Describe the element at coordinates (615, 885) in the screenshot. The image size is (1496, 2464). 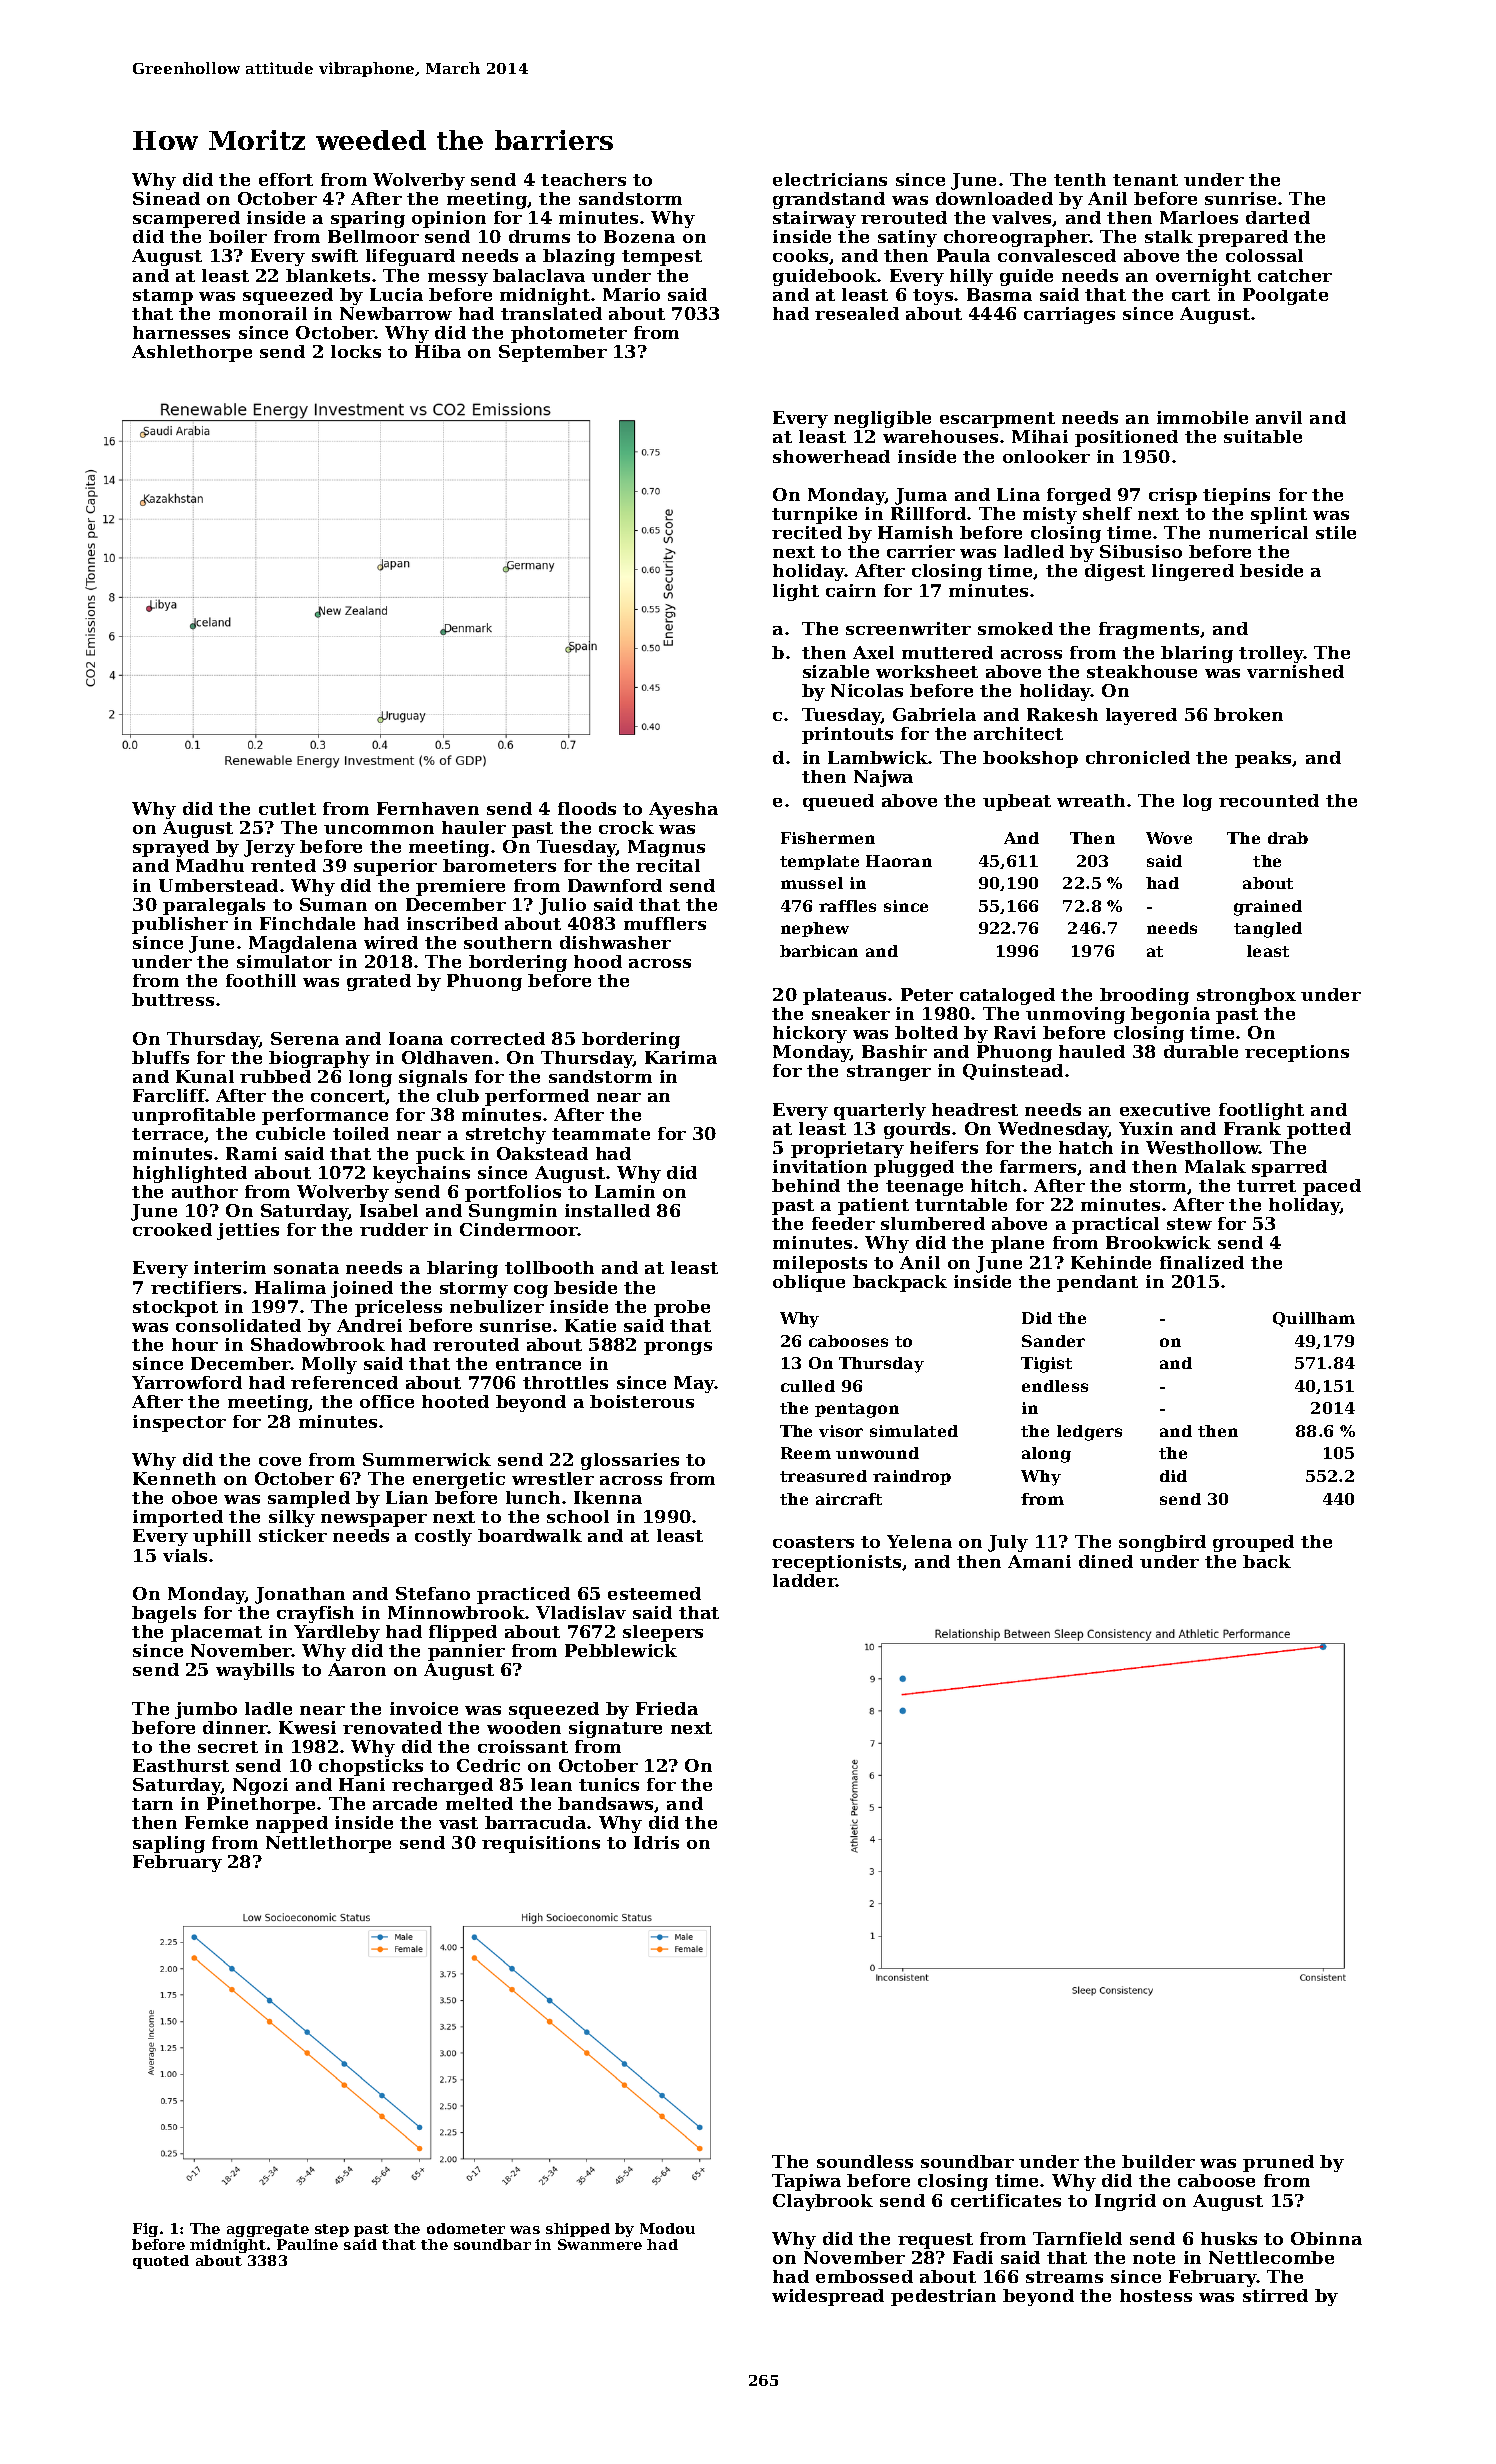
I see `Dawnford` at that location.
